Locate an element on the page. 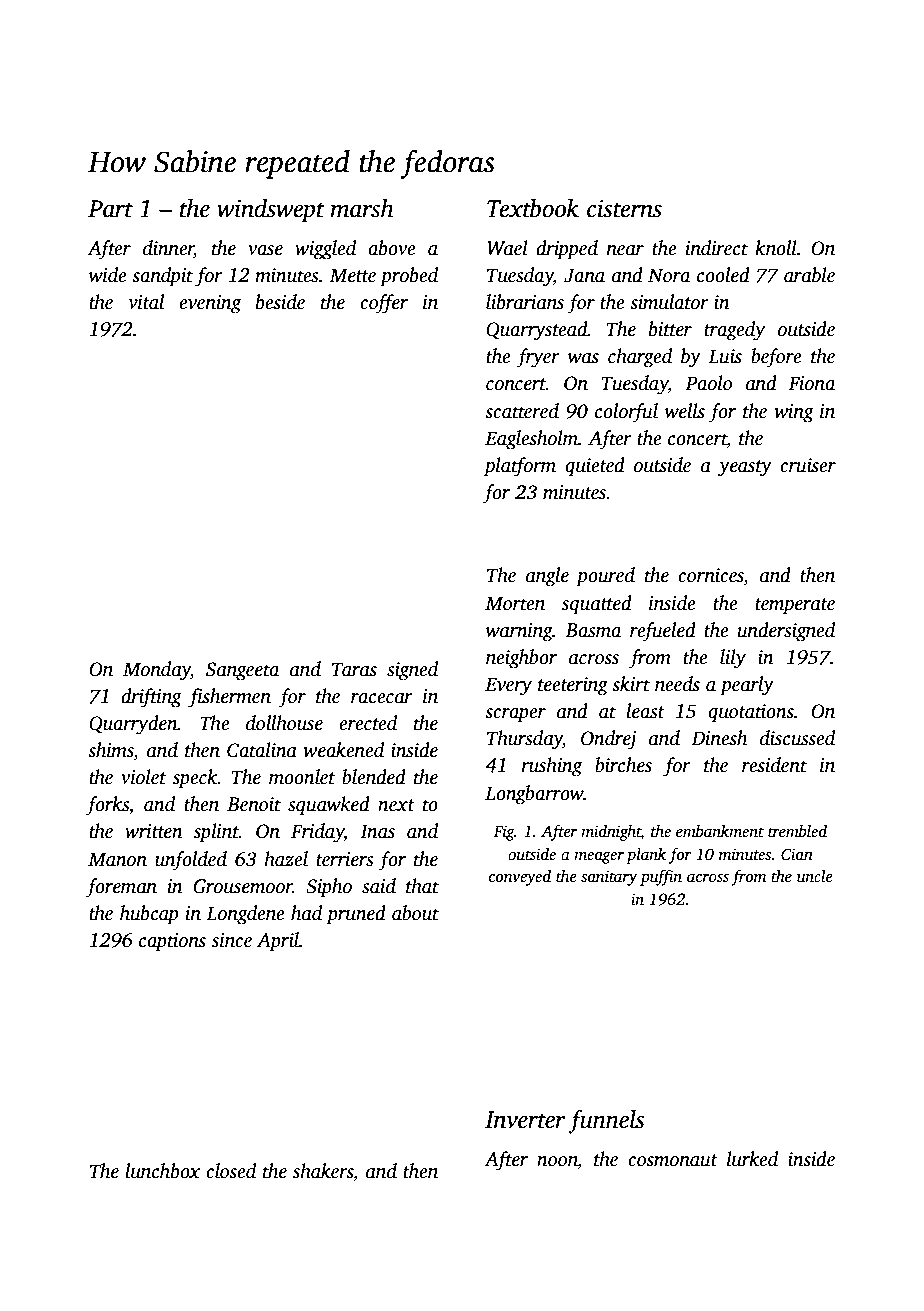  marsh is located at coordinates (362, 208).
